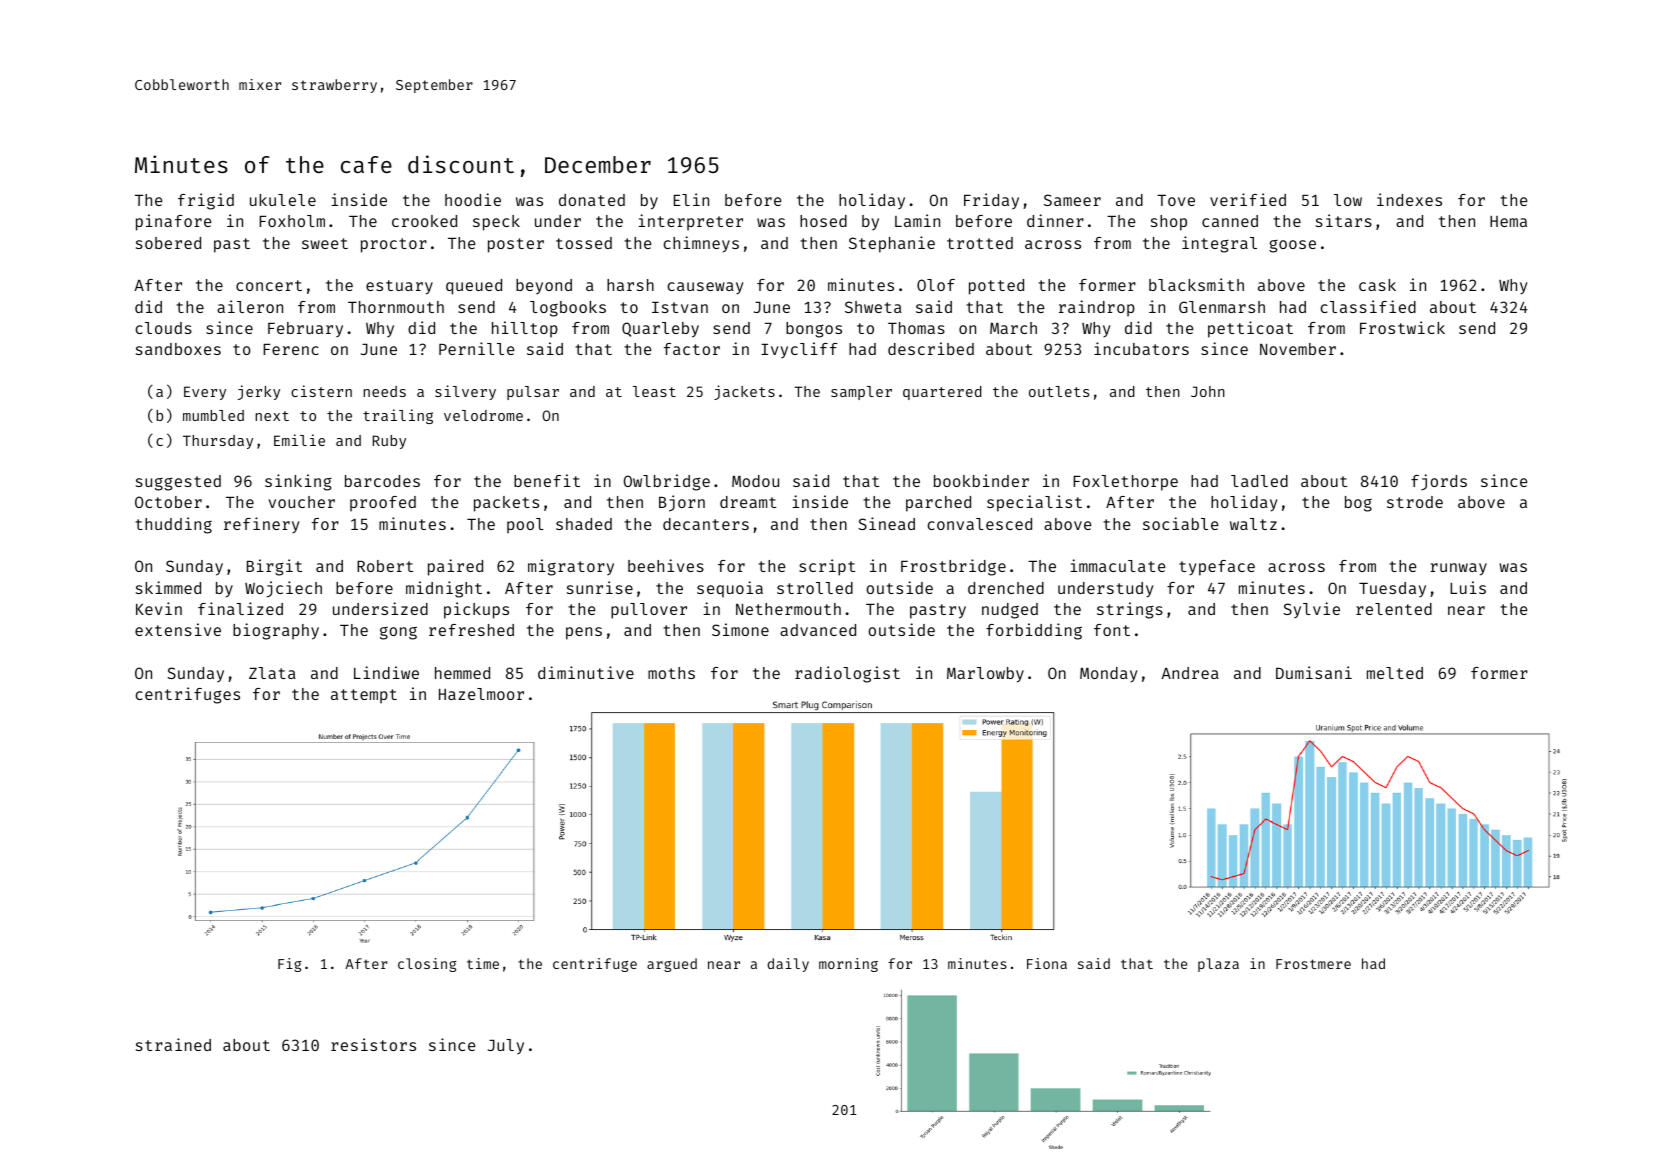 Image resolution: width=1663 pixels, height=1176 pixels. I want to click on resistors, so click(373, 1044).
